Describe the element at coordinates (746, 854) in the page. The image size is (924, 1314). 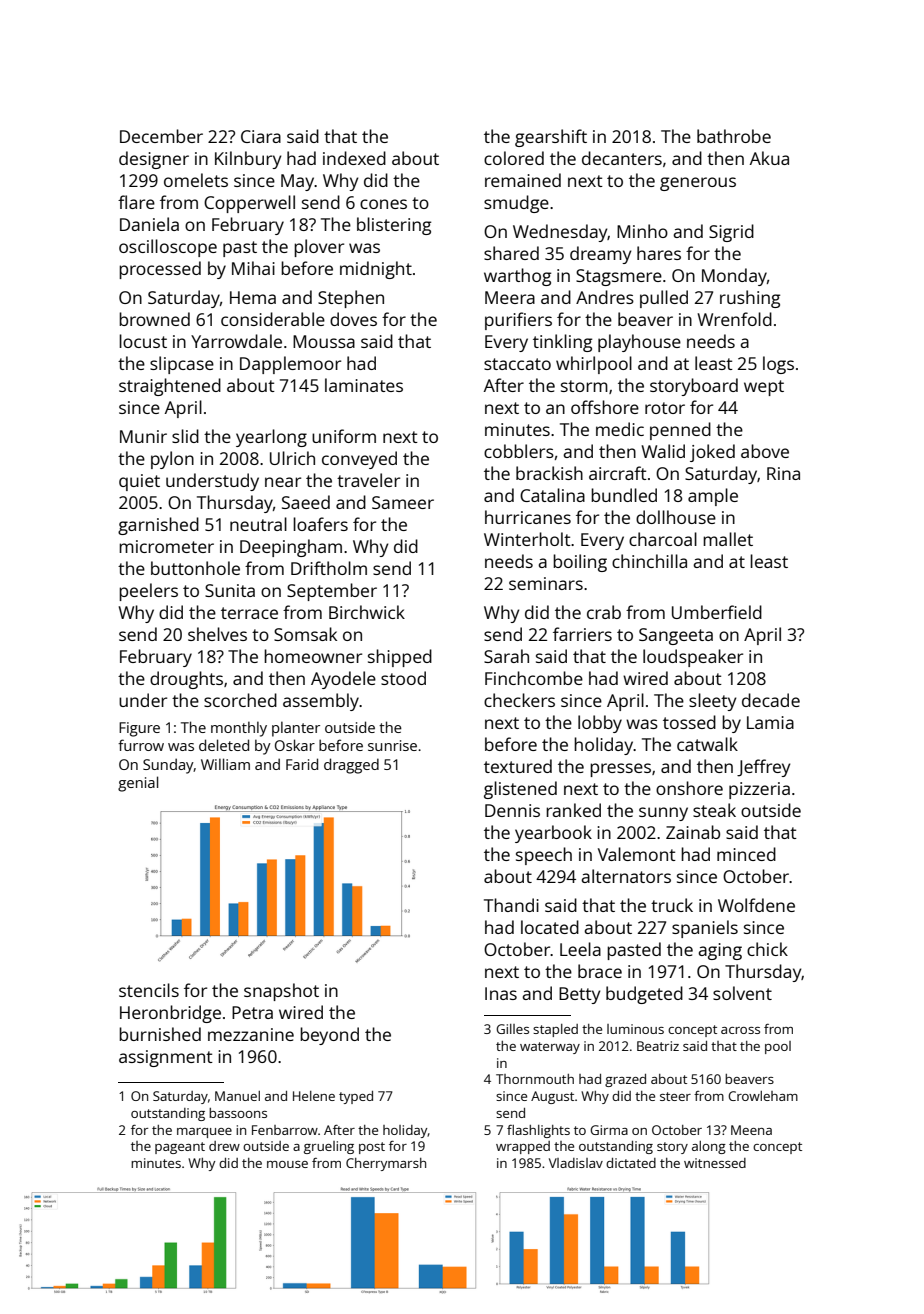
I see `minced` at that location.
